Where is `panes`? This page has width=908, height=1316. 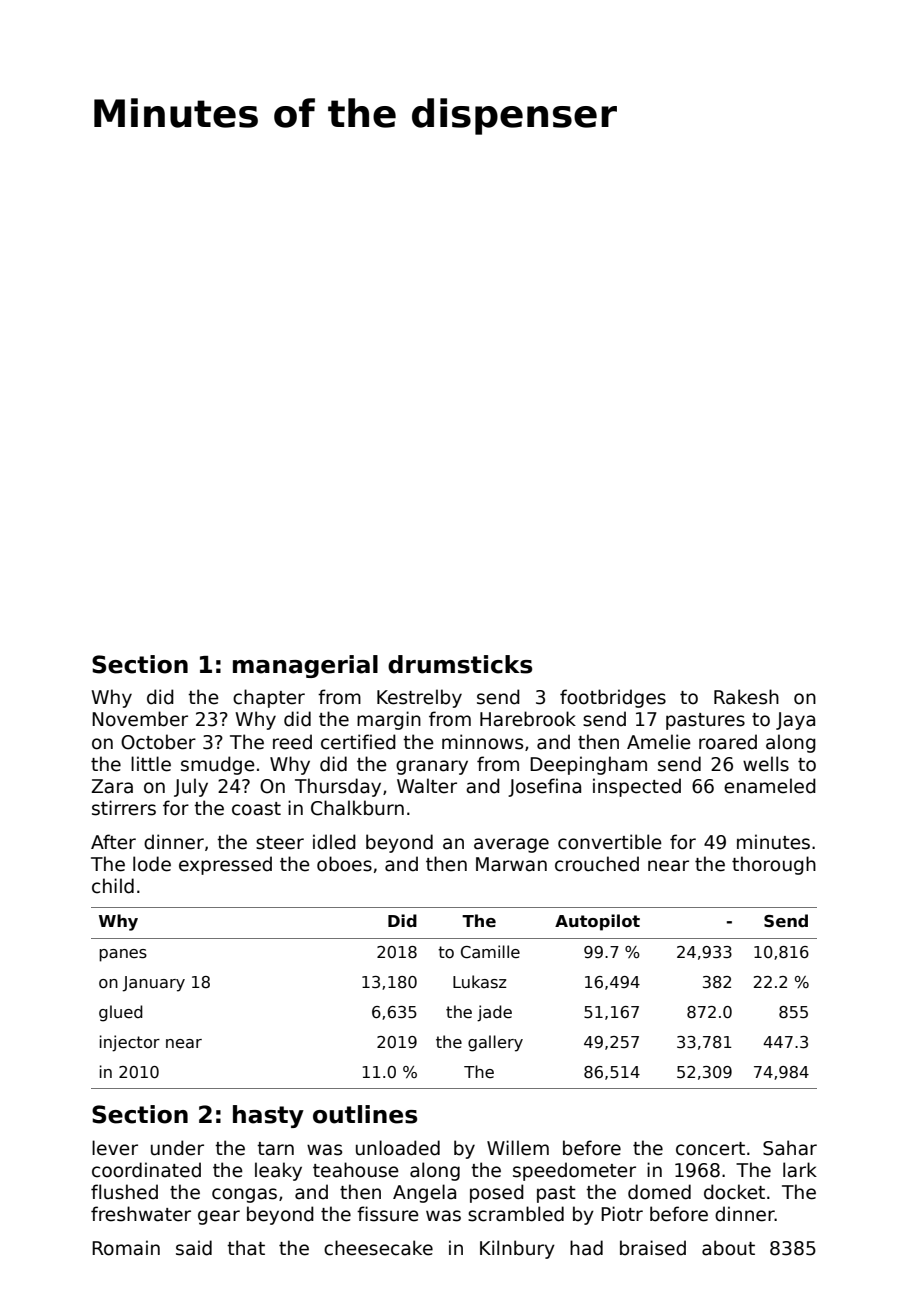 panes is located at coordinates (123, 955).
